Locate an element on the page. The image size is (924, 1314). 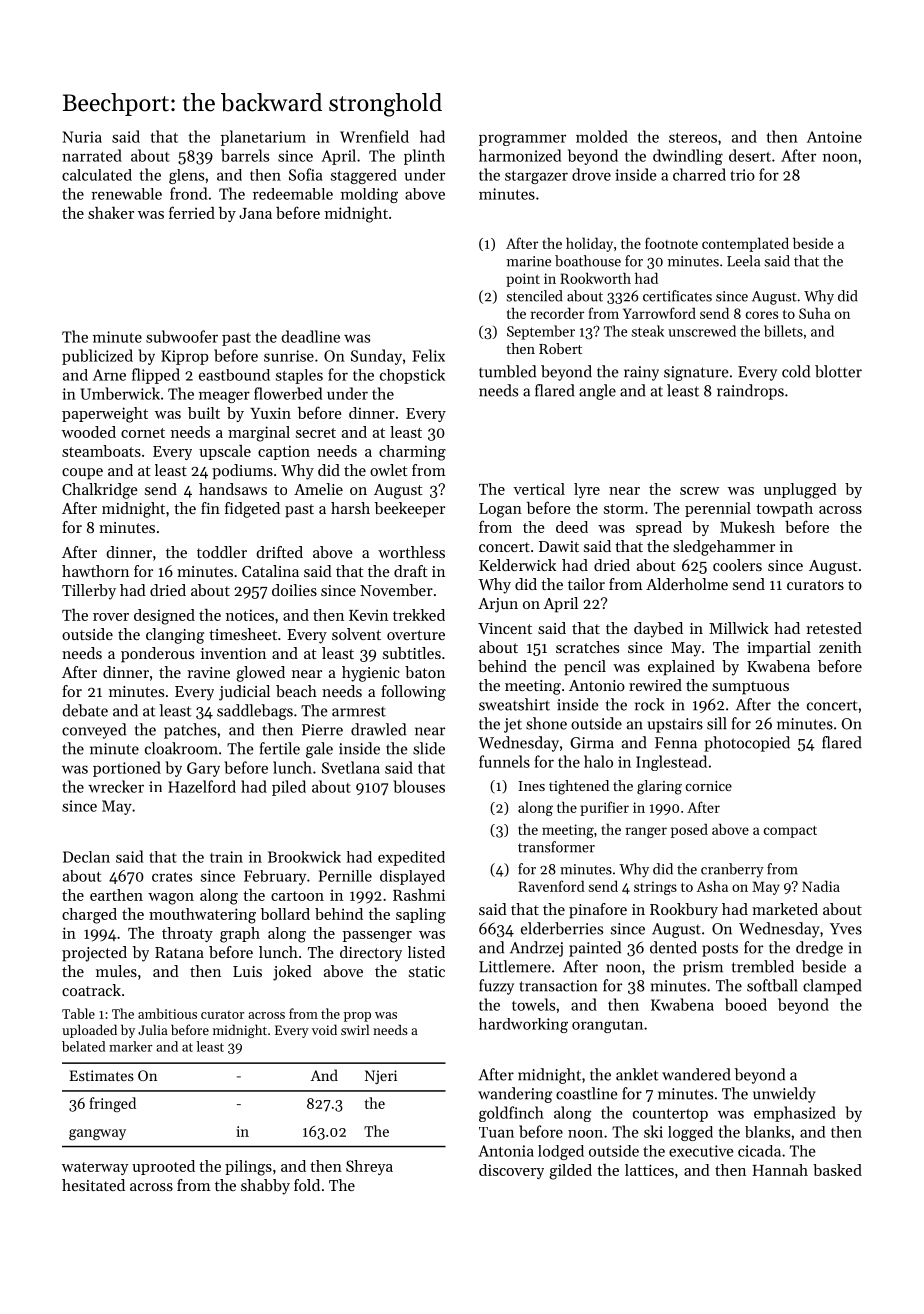
expedited is located at coordinates (411, 858).
